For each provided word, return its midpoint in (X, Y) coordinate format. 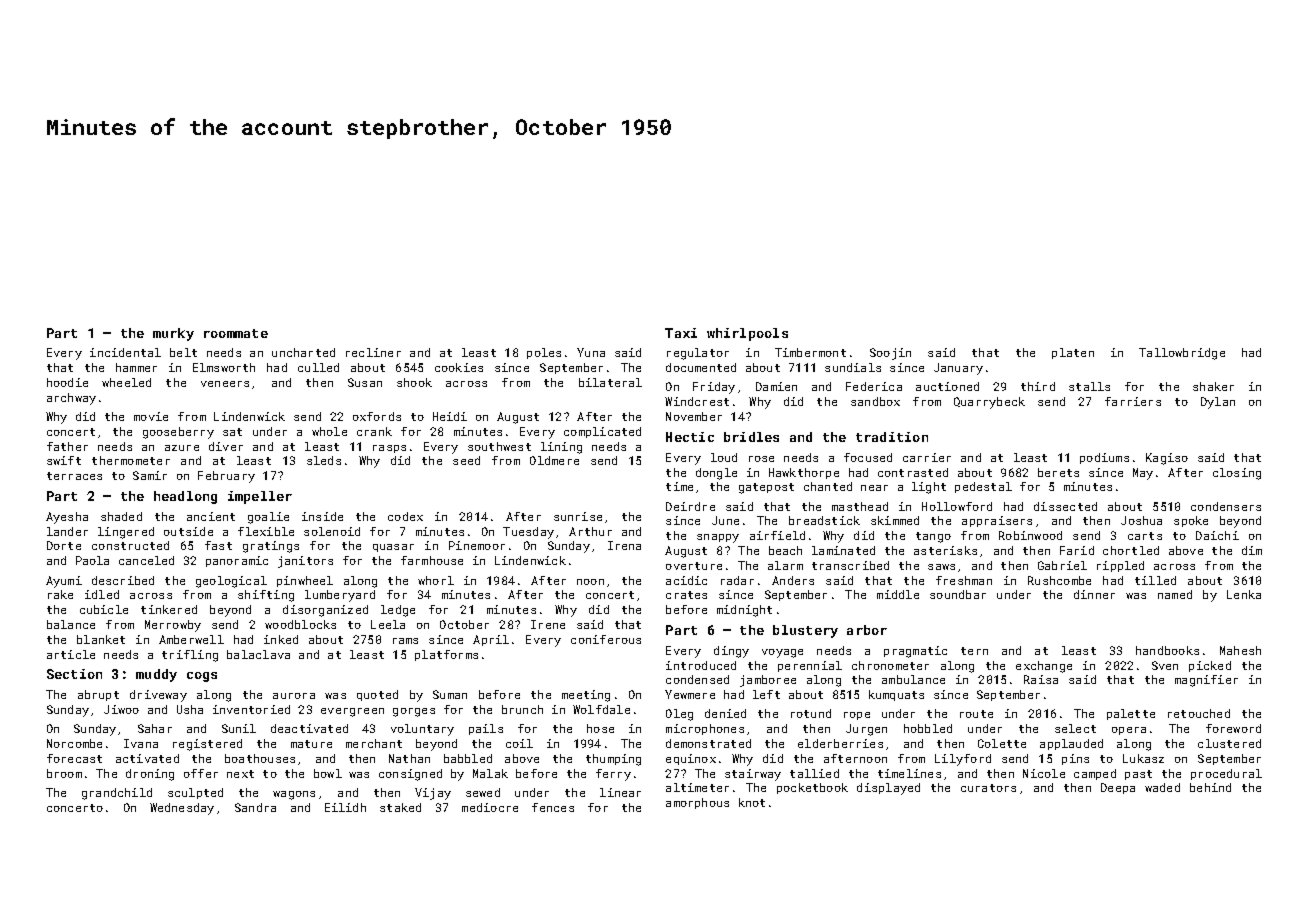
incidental (125, 352)
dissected (1065, 506)
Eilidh (345, 807)
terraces (74, 476)
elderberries (840, 743)
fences (553, 807)
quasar (393, 548)
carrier (927, 457)
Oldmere (554, 460)
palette (1131, 714)
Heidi (450, 416)
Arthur (590, 531)
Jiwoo (121, 709)
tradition (892, 437)
